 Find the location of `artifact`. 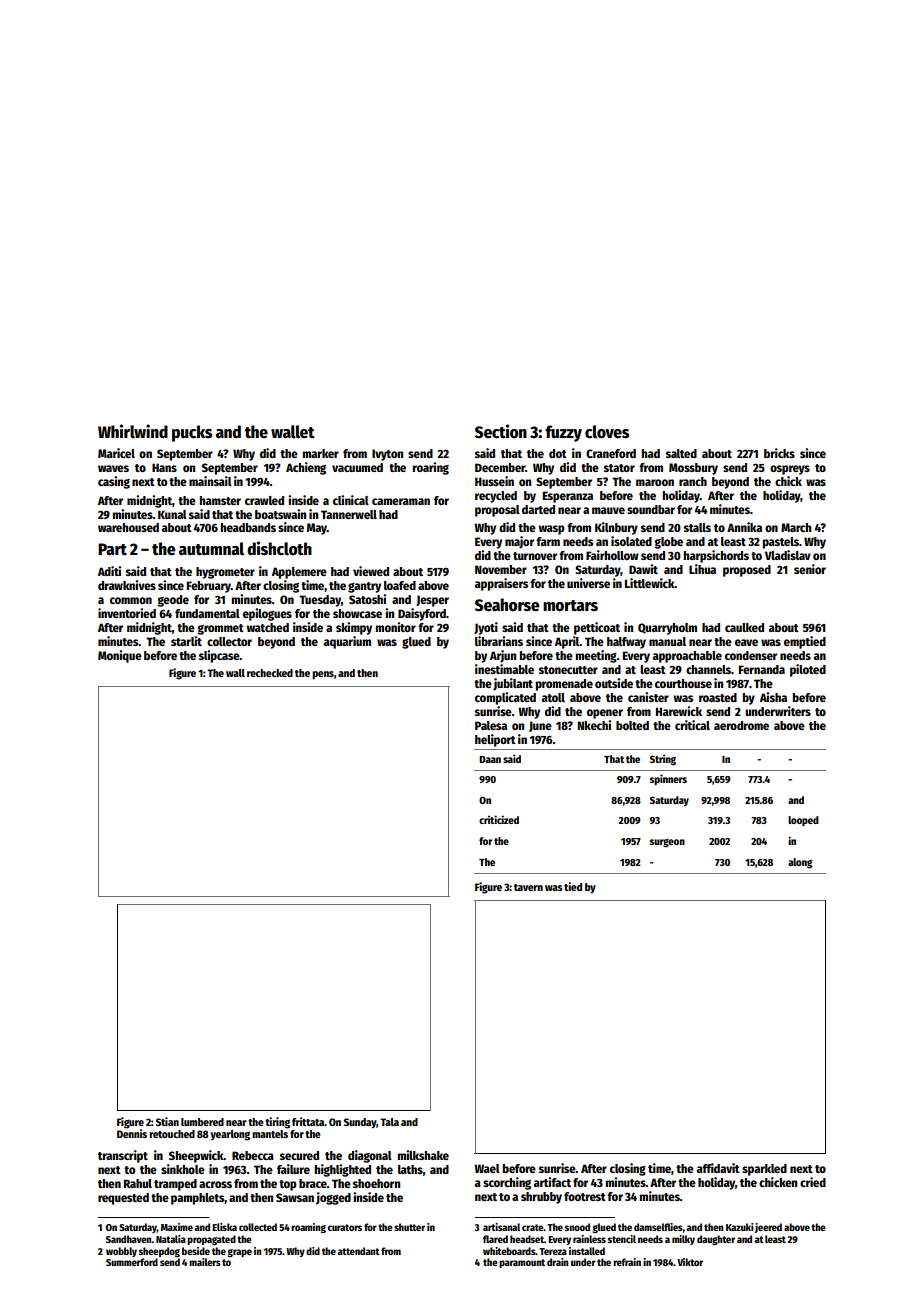

artifact is located at coordinates (552, 1182).
